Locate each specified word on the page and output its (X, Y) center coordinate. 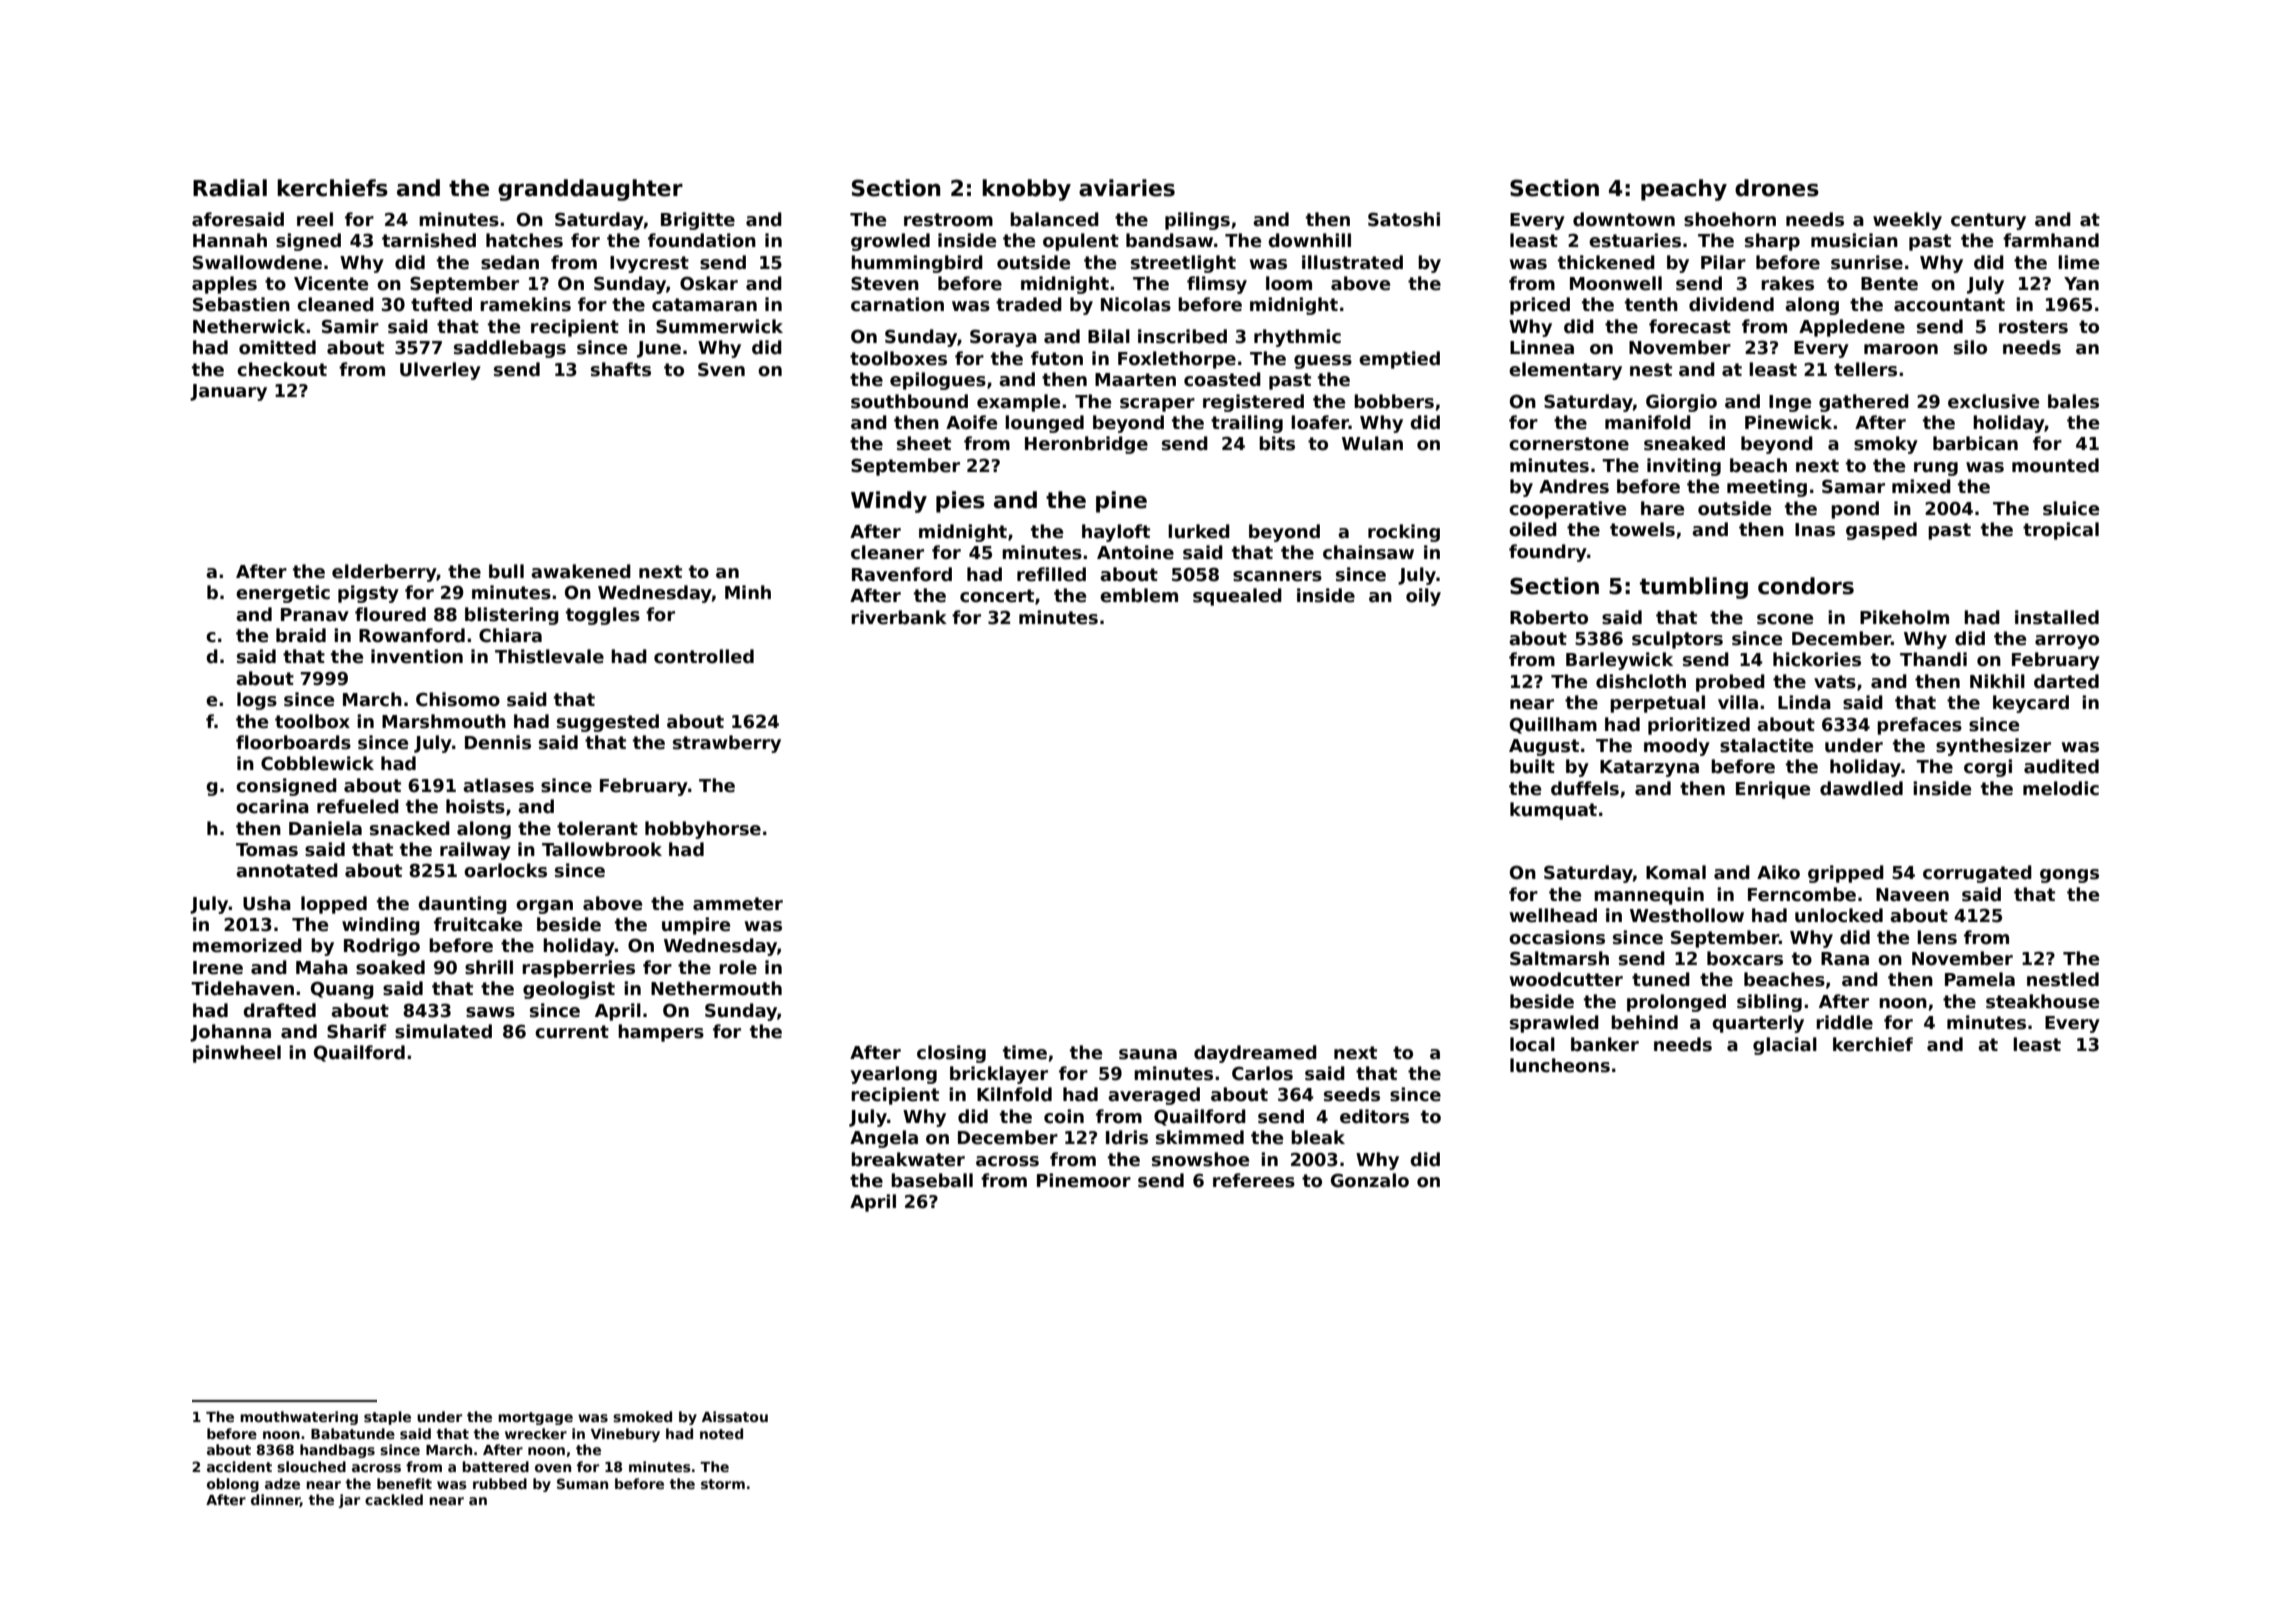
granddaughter (590, 190)
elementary (1565, 371)
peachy (1684, 190)
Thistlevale (549, 656)
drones (1777, 188)
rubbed (500, 1483)
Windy (889, 502)
